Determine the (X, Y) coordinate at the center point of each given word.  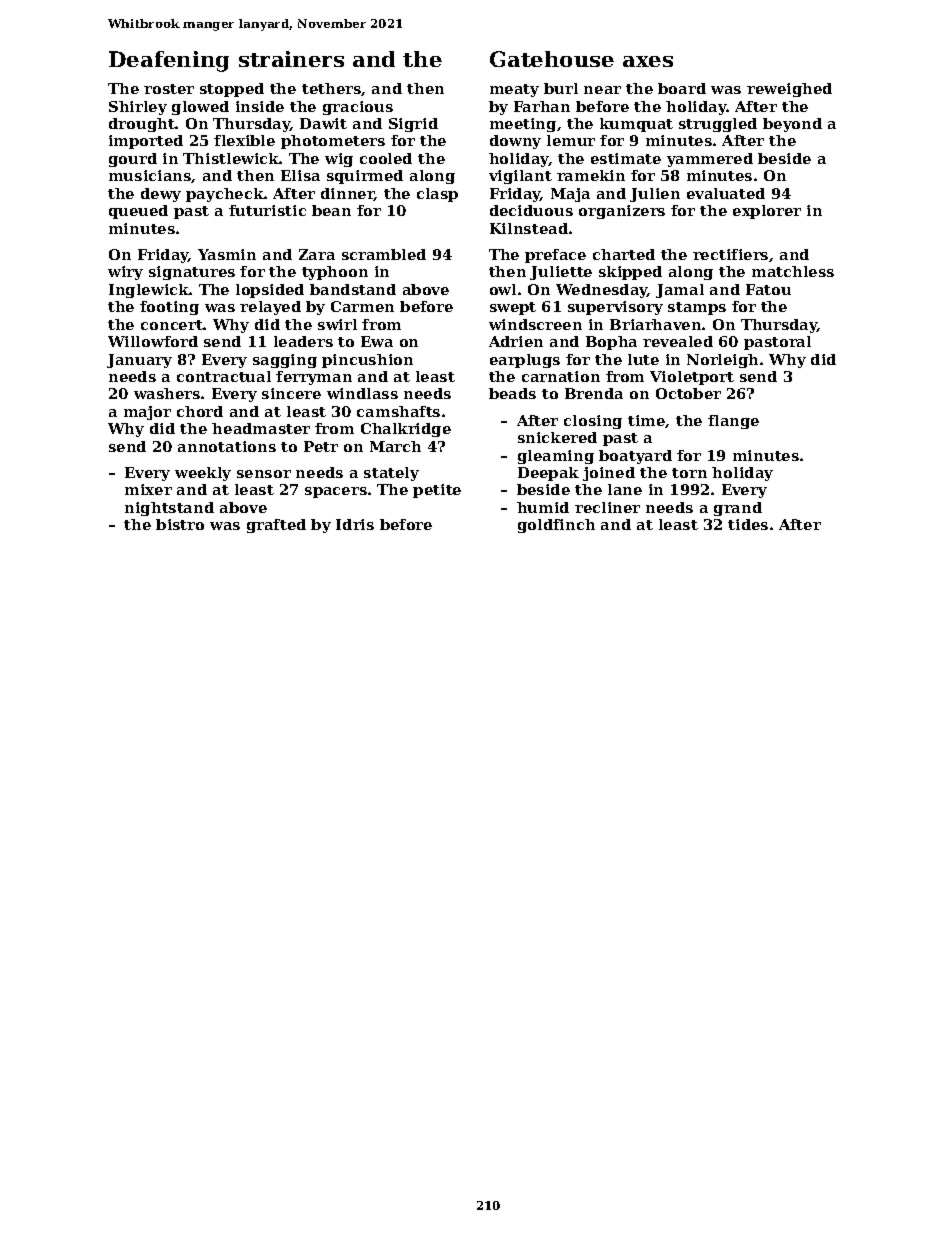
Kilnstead (529, 228)
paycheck (225, 195)
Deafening (169, 61)
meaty (514, 90)
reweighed (789, 90)
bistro (180, 524)
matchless (793, 271)
